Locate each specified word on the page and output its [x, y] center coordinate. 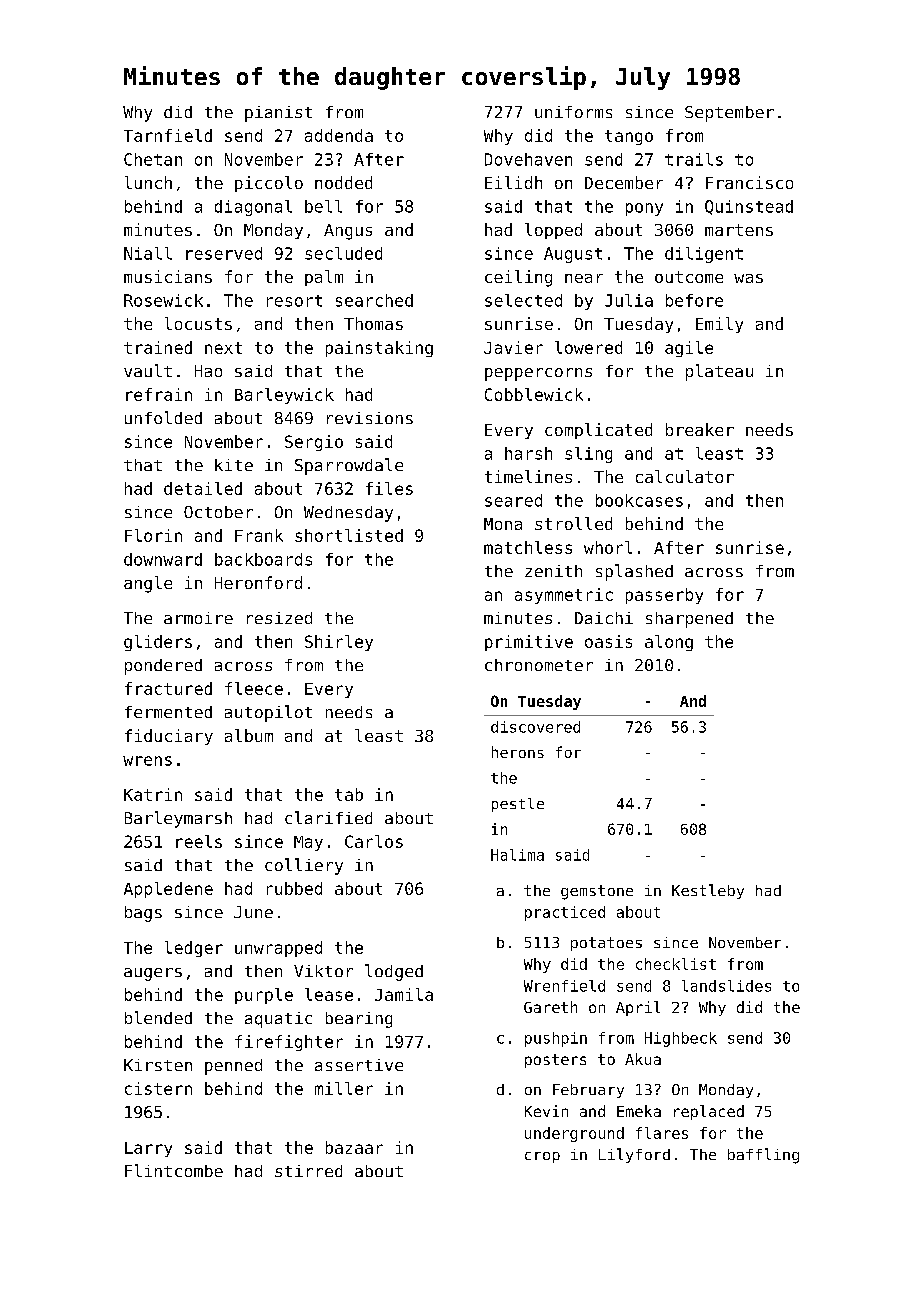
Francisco [749, 182]
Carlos [374, 841]
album [249, 735]
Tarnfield [168, 135]
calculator [685, 476]
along [669, 643]
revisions [370, 418]
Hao [208, 371]
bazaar [354, 1147]
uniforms [573, 112]
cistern [158, 1088]
